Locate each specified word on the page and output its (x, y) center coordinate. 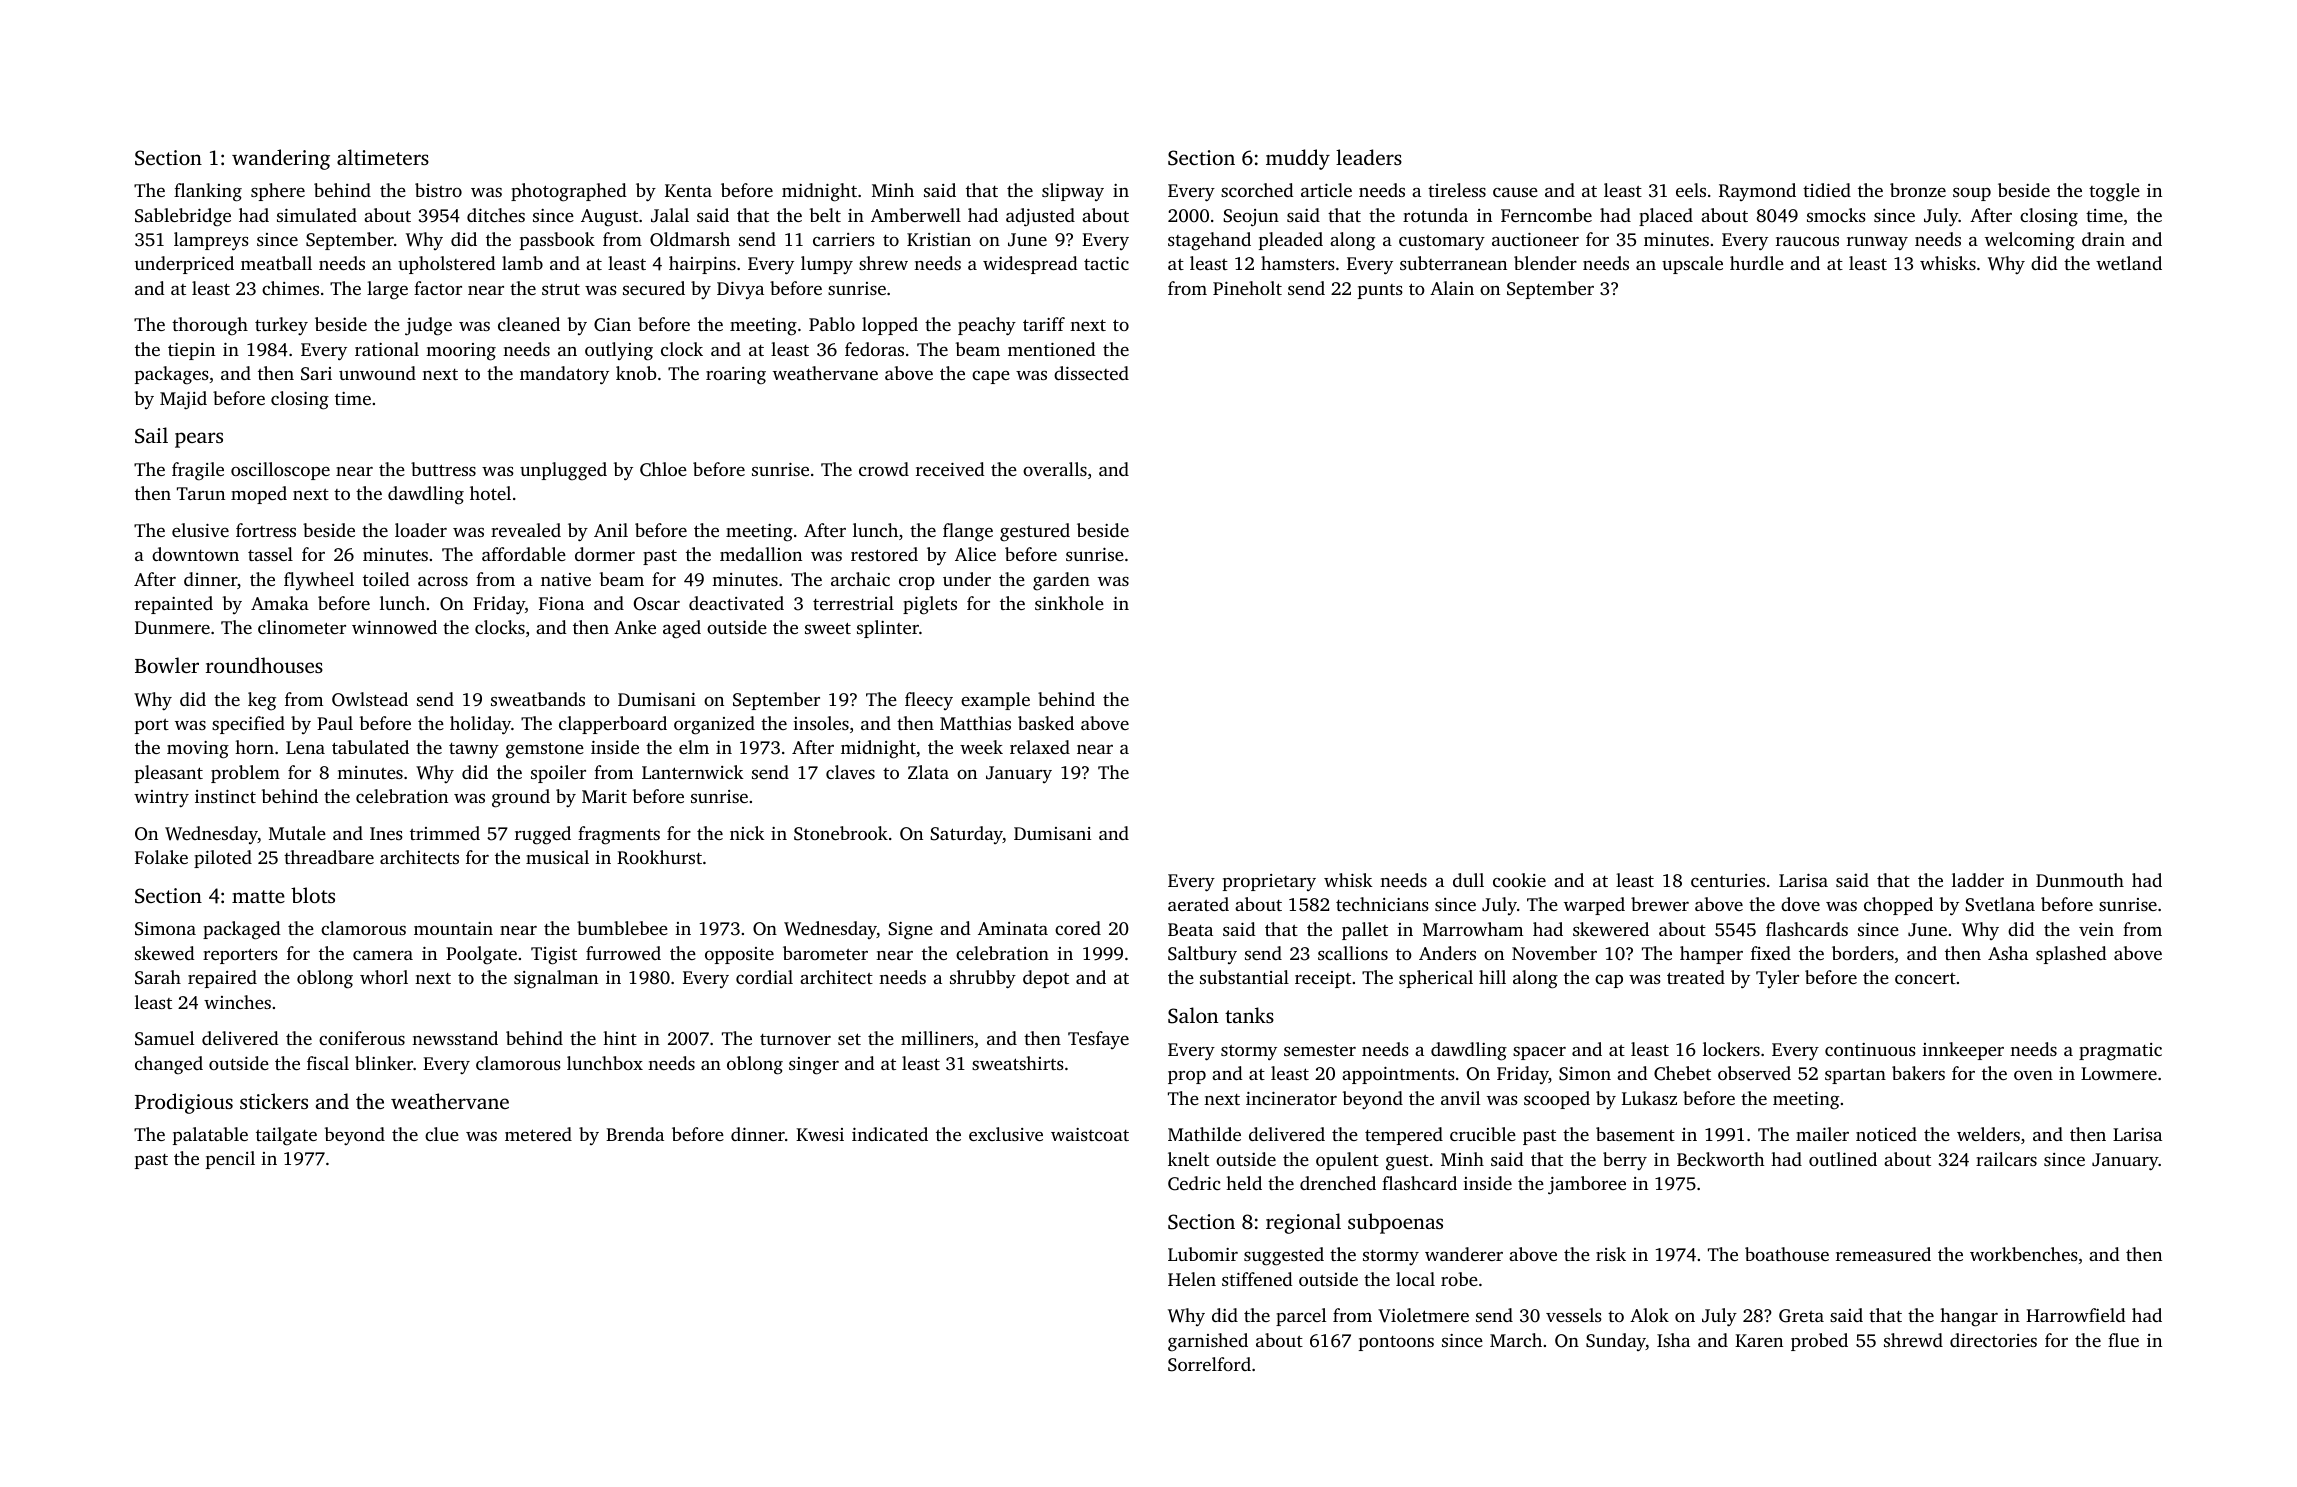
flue (2123, 1340)
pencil (230, 1160)
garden (1061, 581)
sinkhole (1069, 603)
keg (262, 701)
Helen (1192, 1279)
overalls (1055, 469)
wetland (2129, 263)
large (387, 290)
